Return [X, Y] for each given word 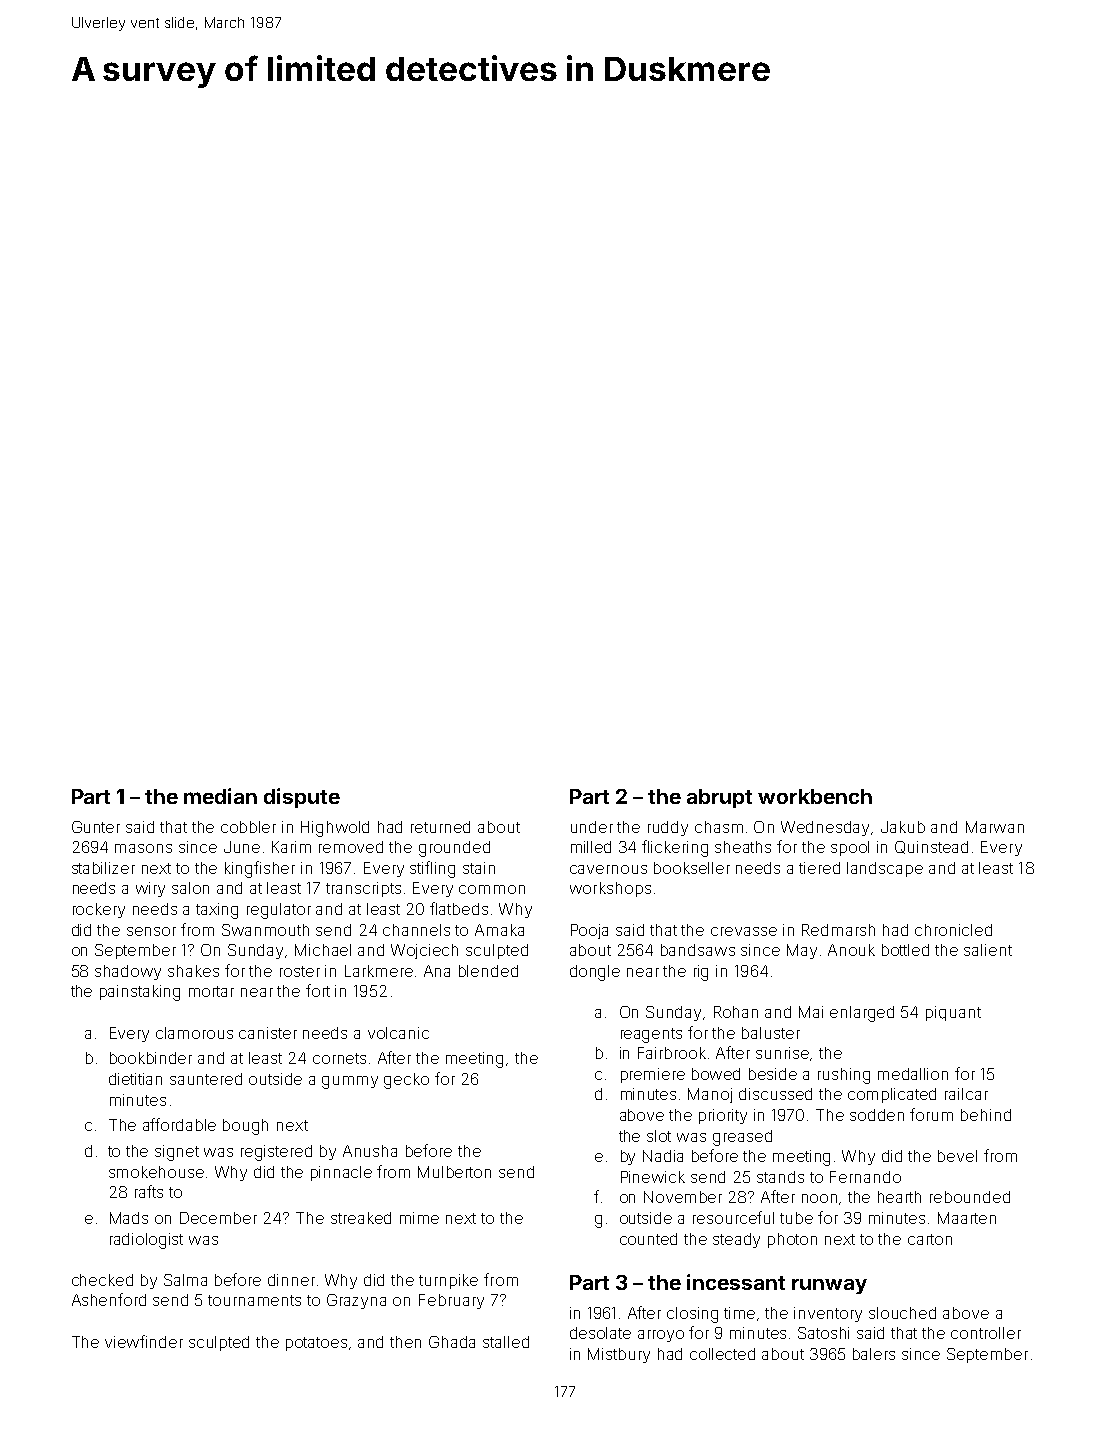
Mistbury [619, 1355]
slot [659, 1136]
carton [930, 1239]
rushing [844, 1076]
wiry [150, 889]
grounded [454, 849]
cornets [339, 1058]
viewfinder [144, 1341]
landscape [885, 869]
